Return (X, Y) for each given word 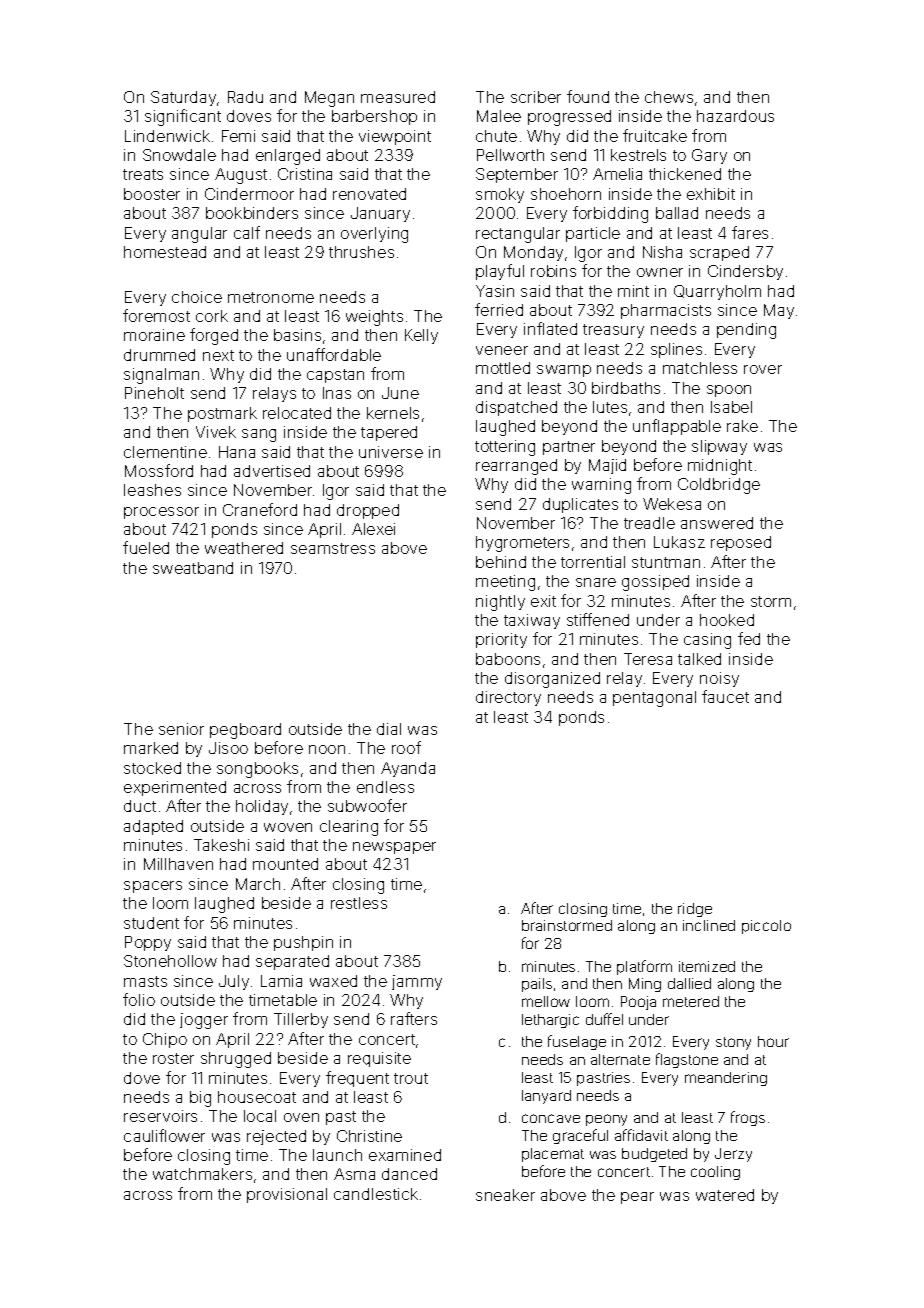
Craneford (260, 509)
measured (398, 97)
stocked (152, 768)
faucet (725, 696)
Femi (238, 136)
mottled (503, 368)
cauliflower (164, 1135)
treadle (649, 523)
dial (389, 729)
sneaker (505, 1195)
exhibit (711, 194)
